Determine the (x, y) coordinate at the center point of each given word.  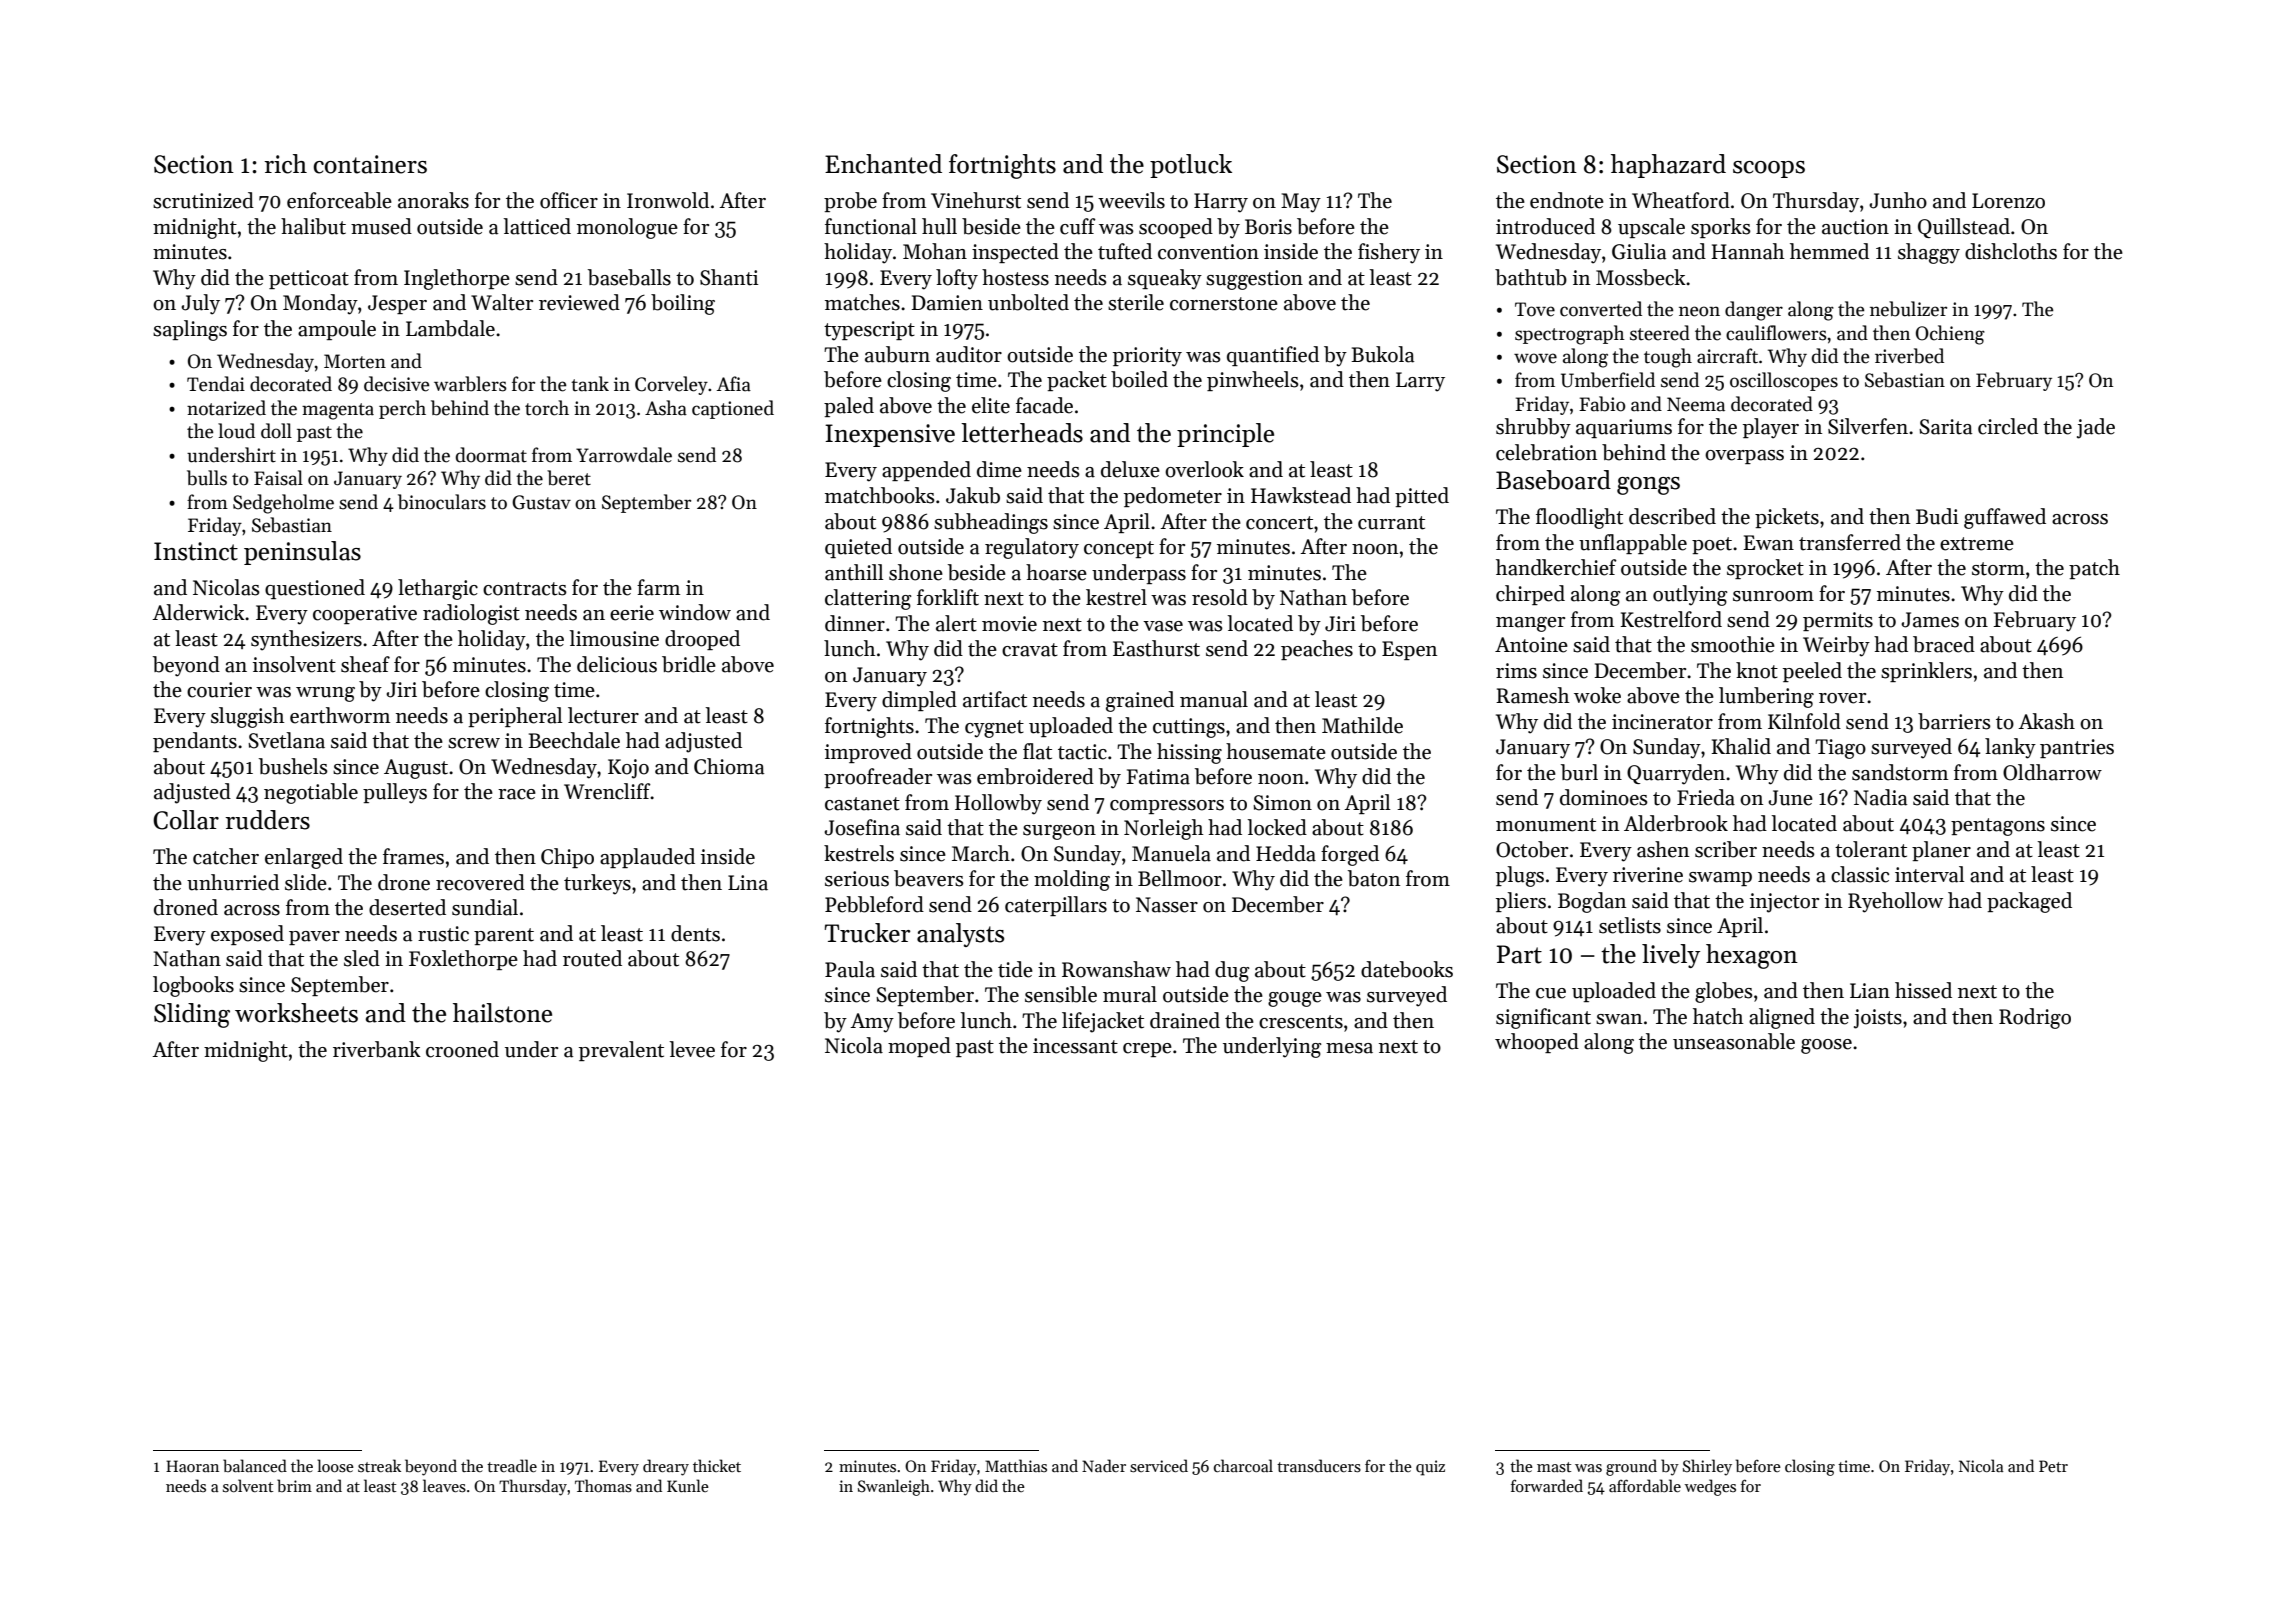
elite (991, 405)
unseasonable (1734, 1041)
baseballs (629, 277)
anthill (854, 572)
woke (1597, 695)
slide (306, 882)
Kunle (688, 1485)
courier (219, 690)
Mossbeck (1641, 277)
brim (294, 1485)
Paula (850, 969)
